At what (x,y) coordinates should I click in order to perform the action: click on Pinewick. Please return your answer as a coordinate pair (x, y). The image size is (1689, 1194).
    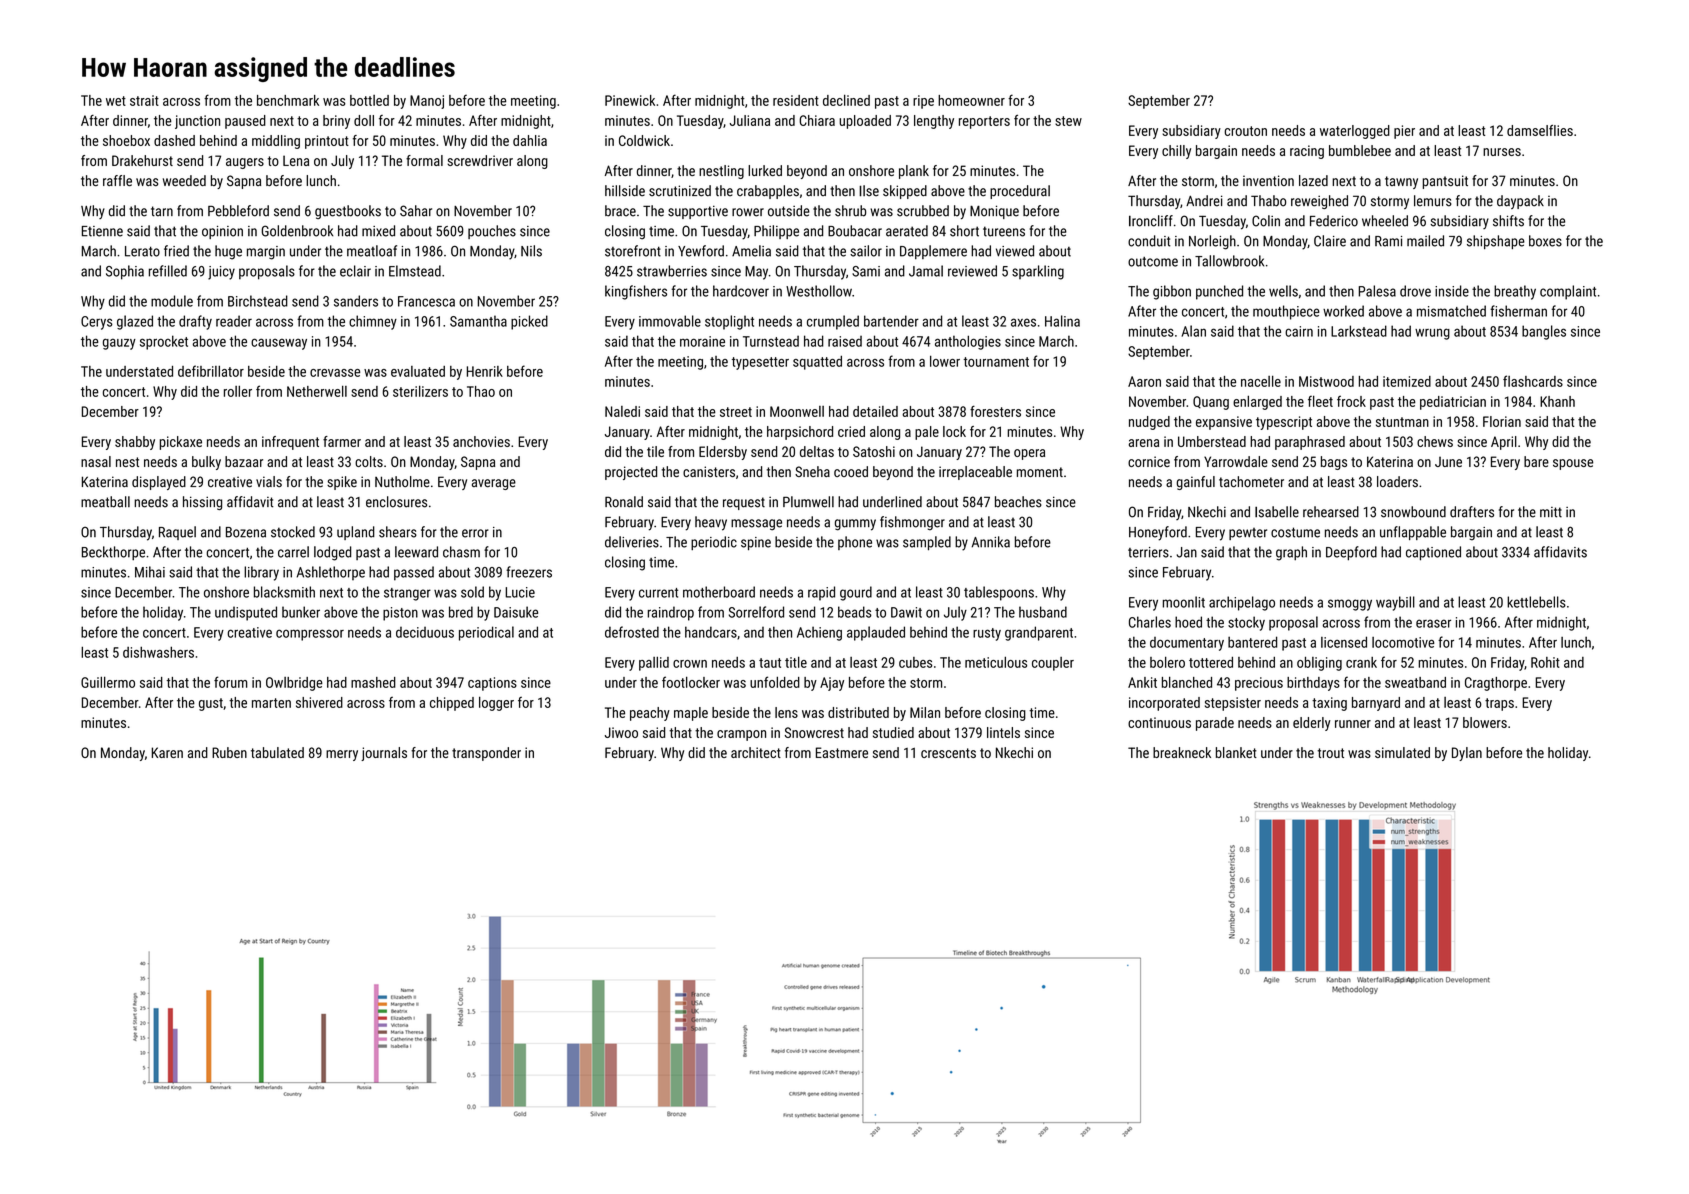
    Looking at the image, I should click on (630, 100).
